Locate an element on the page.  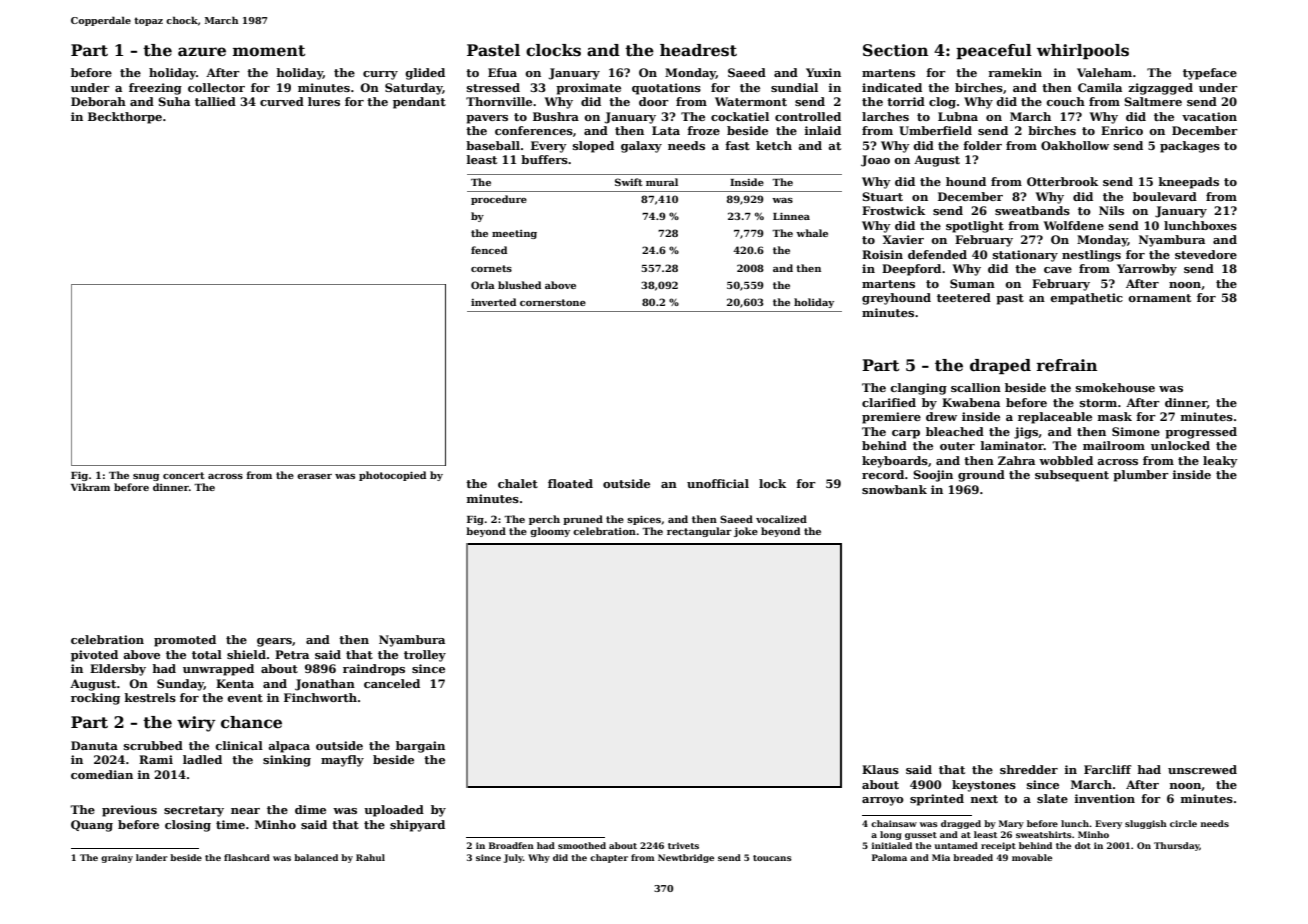
rectangular is located at coordinates (699, 532).
